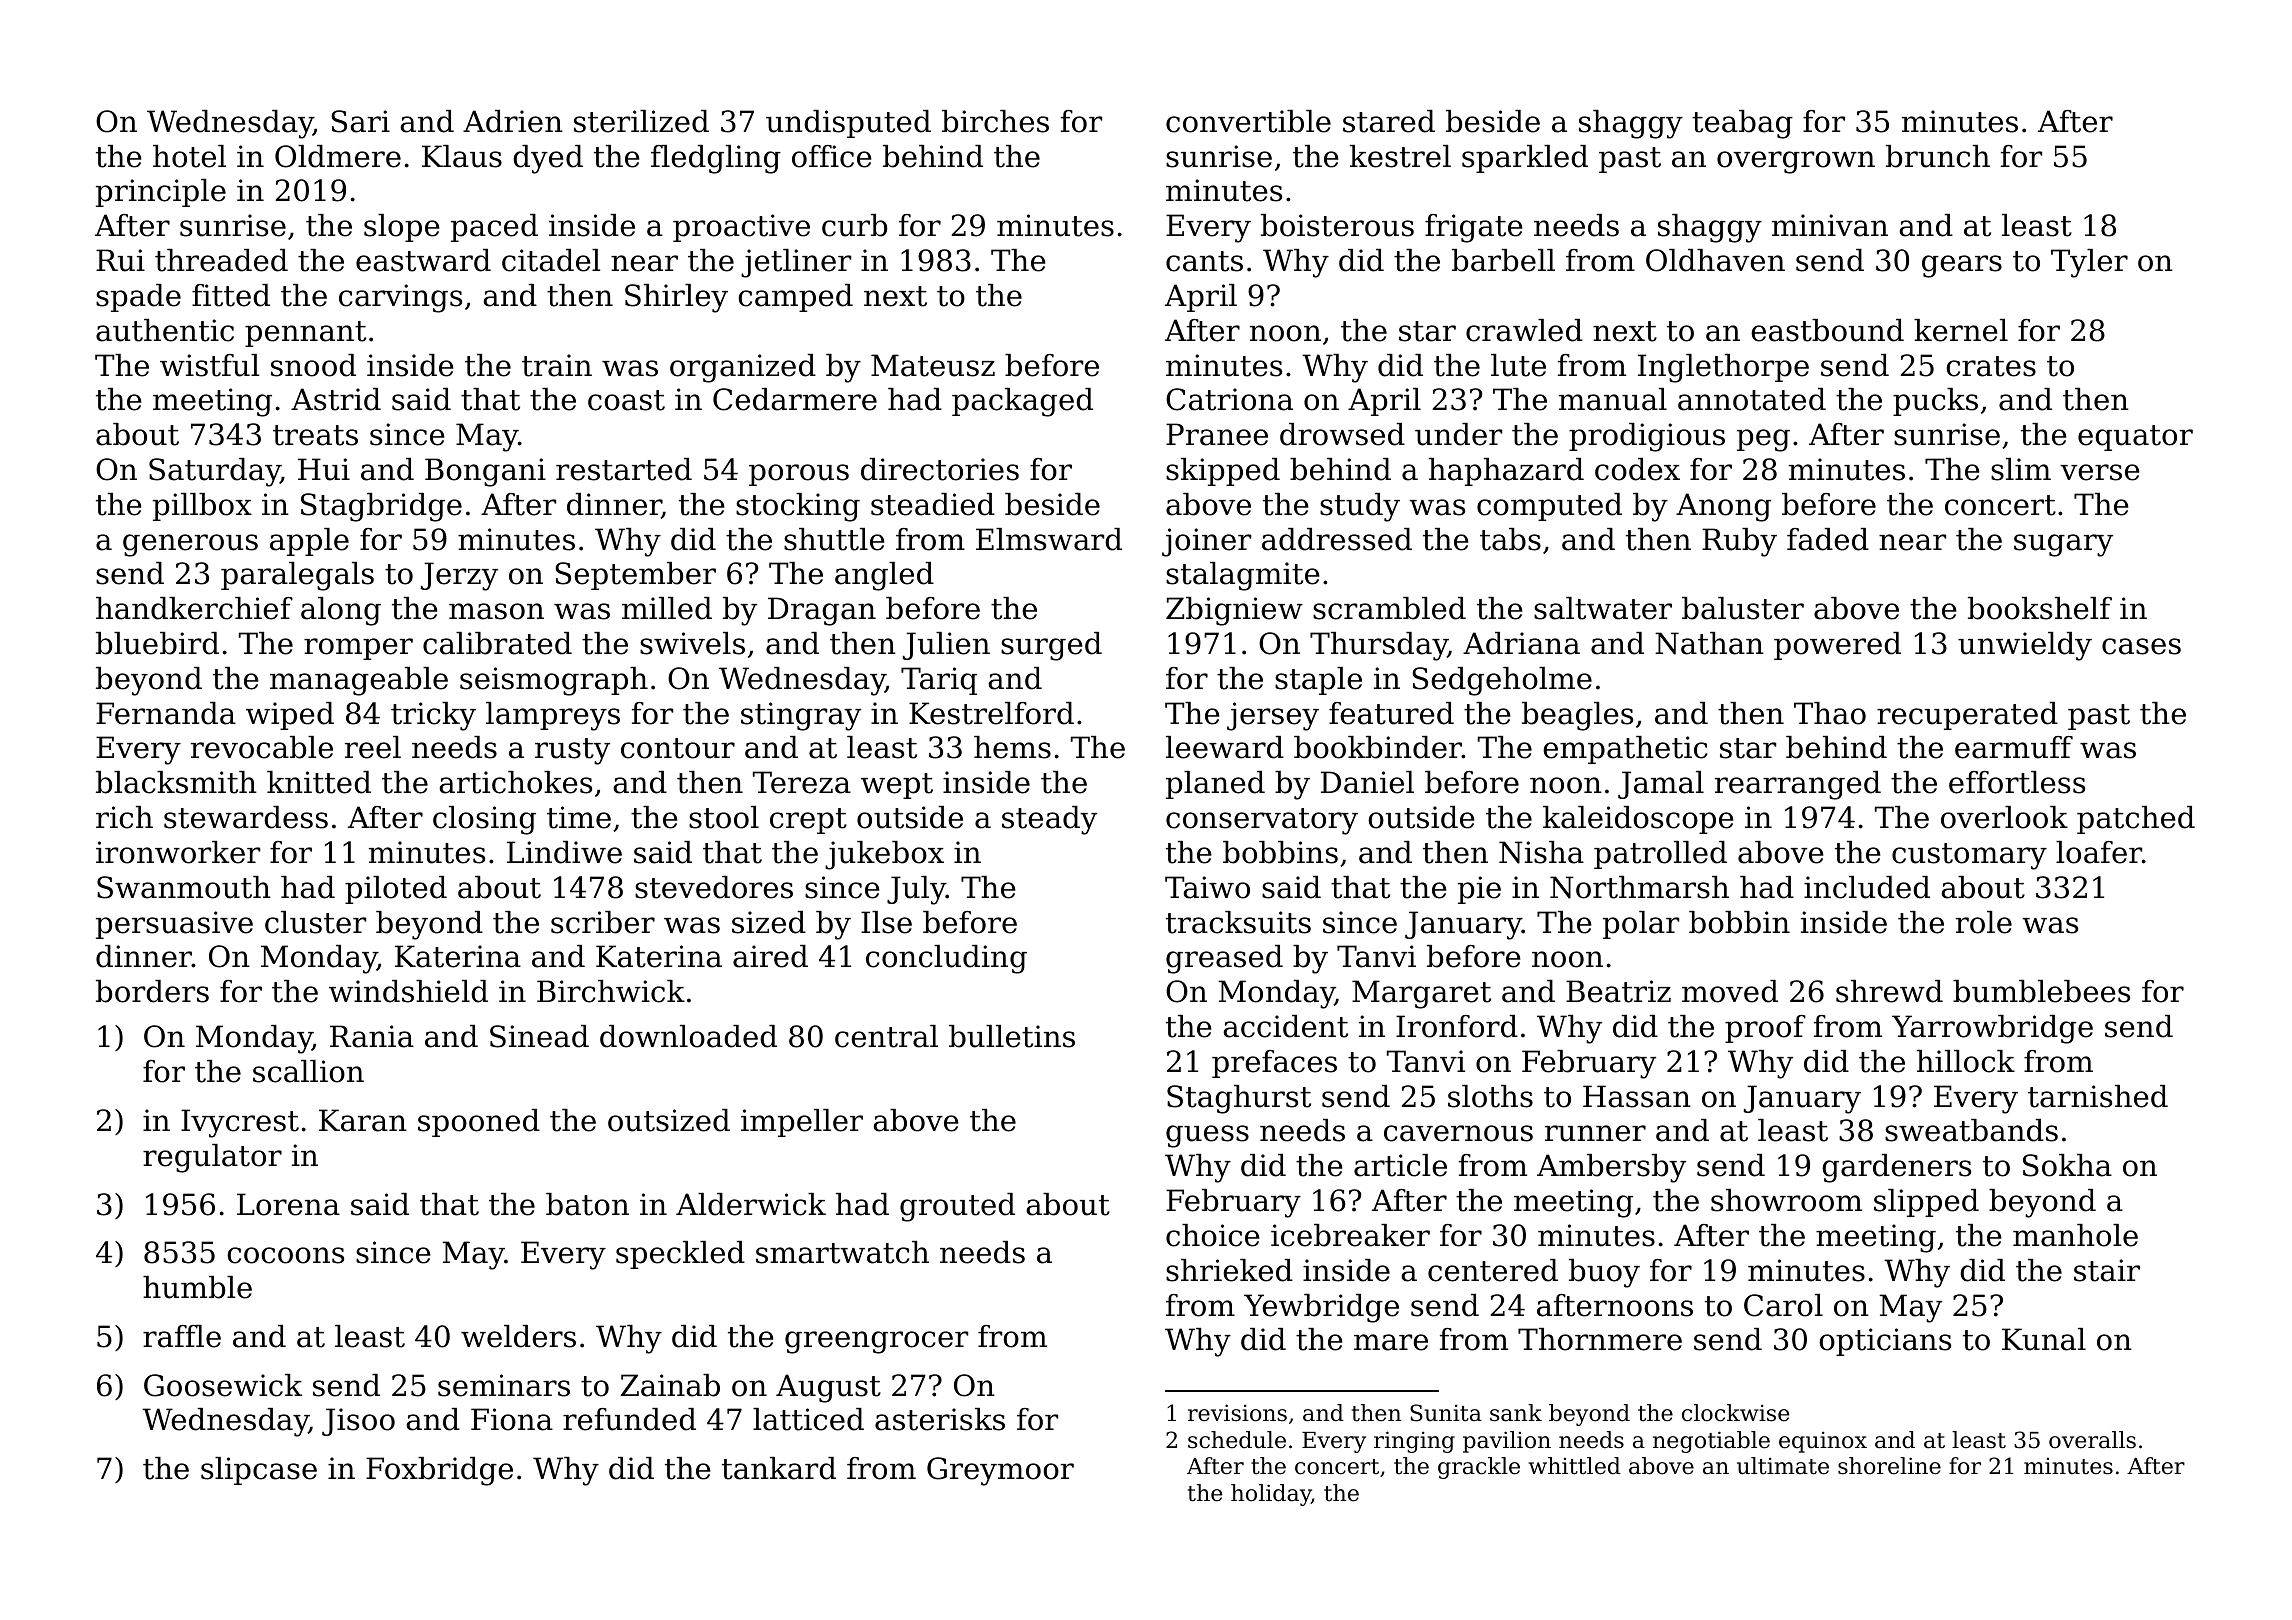 Image resolution: width=2292 pixels, height=1620 pixels. Describe the element at coordinates (2092, 1440) in the image. I see `overalls` at that location.
